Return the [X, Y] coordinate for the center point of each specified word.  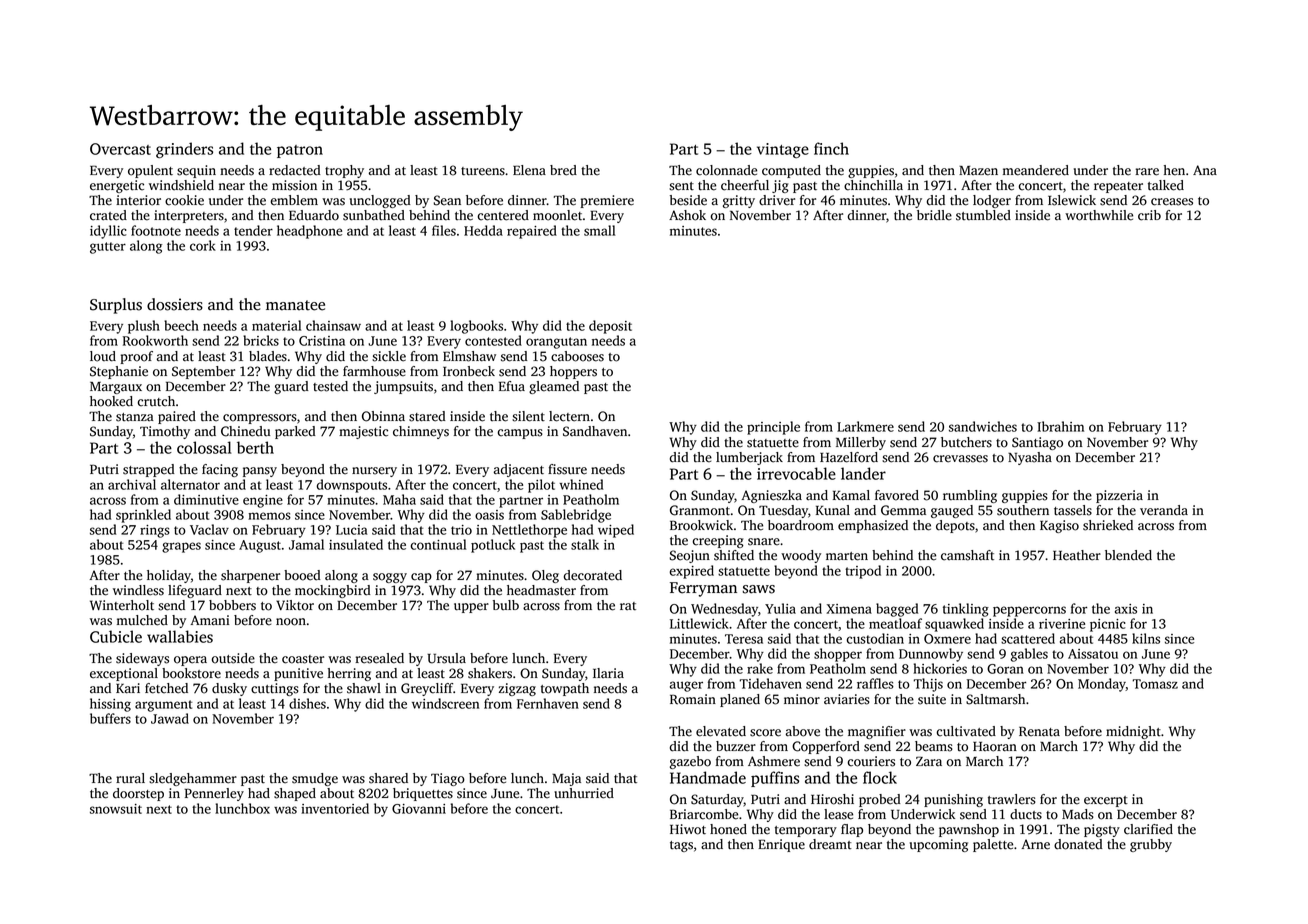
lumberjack [749, 458]
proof [136, 357]
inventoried [335, 808]
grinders [184, 150]
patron [300, 151]
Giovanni [419, 809]
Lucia [351, 530]
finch [831, 148]
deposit [610, 327]
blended [1128, 555]
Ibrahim [1060, 426]
